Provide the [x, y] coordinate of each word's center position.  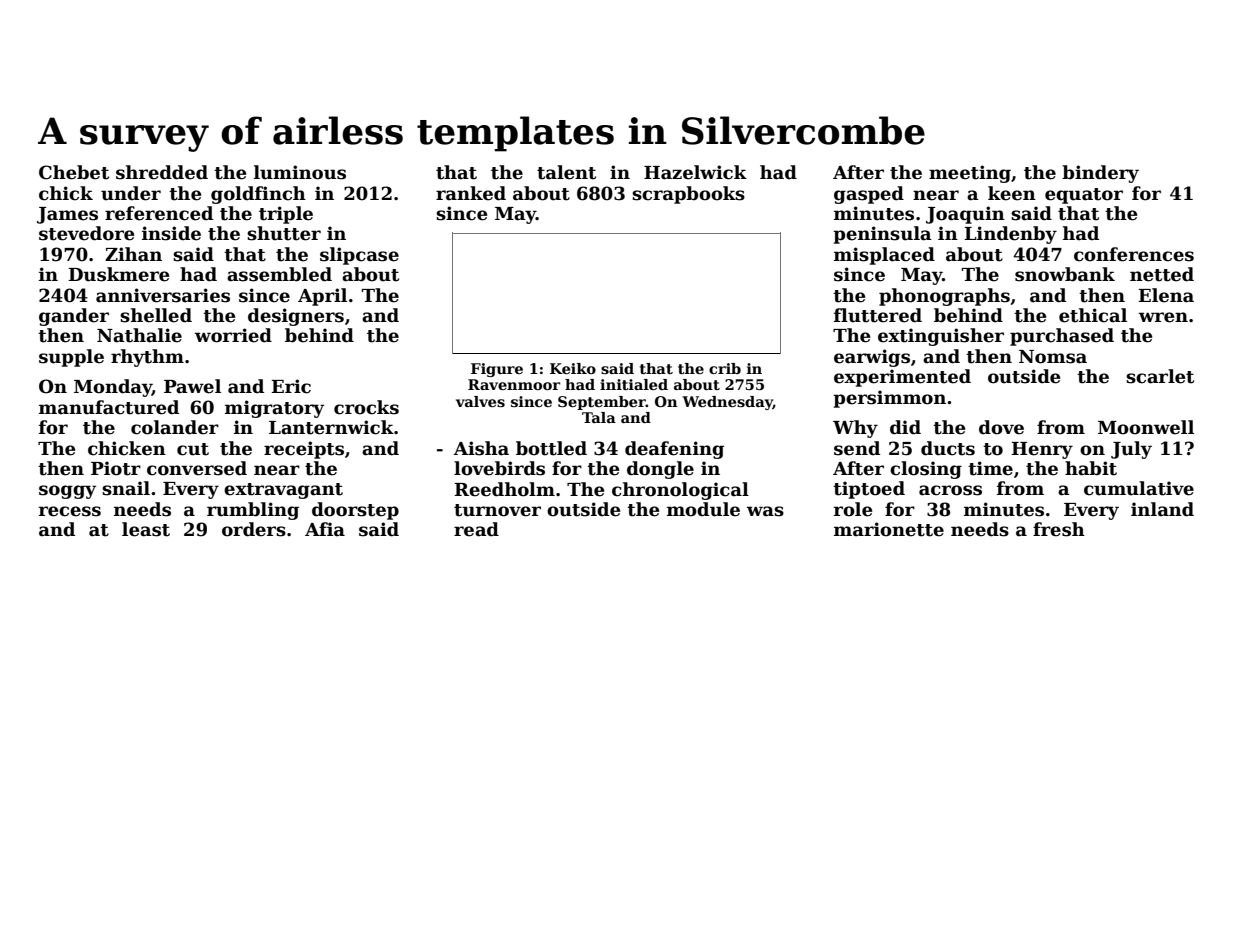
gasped [869, 195]
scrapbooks [688, 195]
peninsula [882, 235]
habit [1091, 468]
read [476, 529]
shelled [156, 315]
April [322, 297]
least [146, 529]
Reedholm [504, 489]
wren [1163, 317]
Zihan [133, 254]
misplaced [884, 256]
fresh [1059, 529]
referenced [159, 213]
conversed [197, 468]
